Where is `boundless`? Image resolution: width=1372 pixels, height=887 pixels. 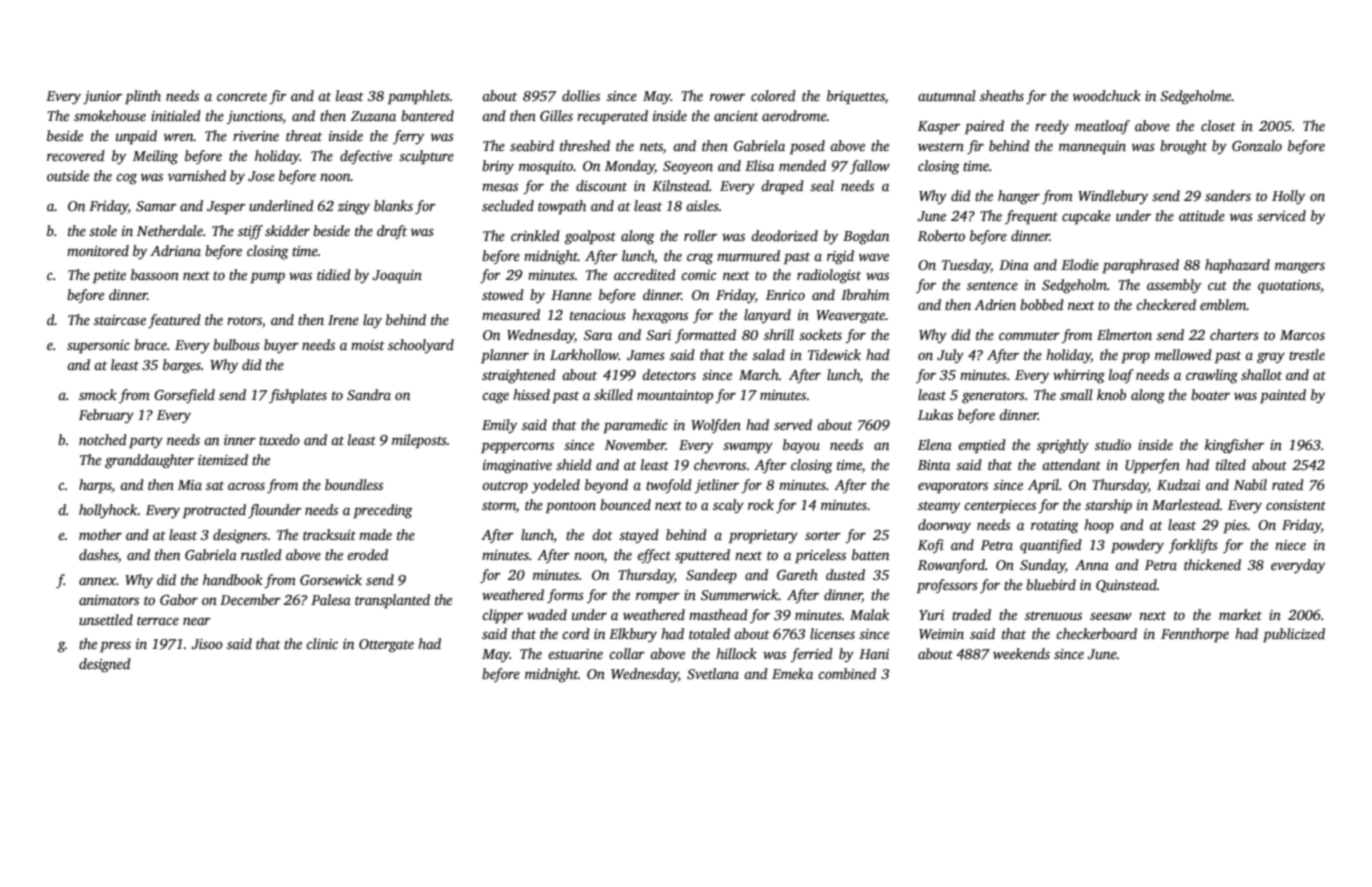
boundless is located at coordinates (354, 484).
